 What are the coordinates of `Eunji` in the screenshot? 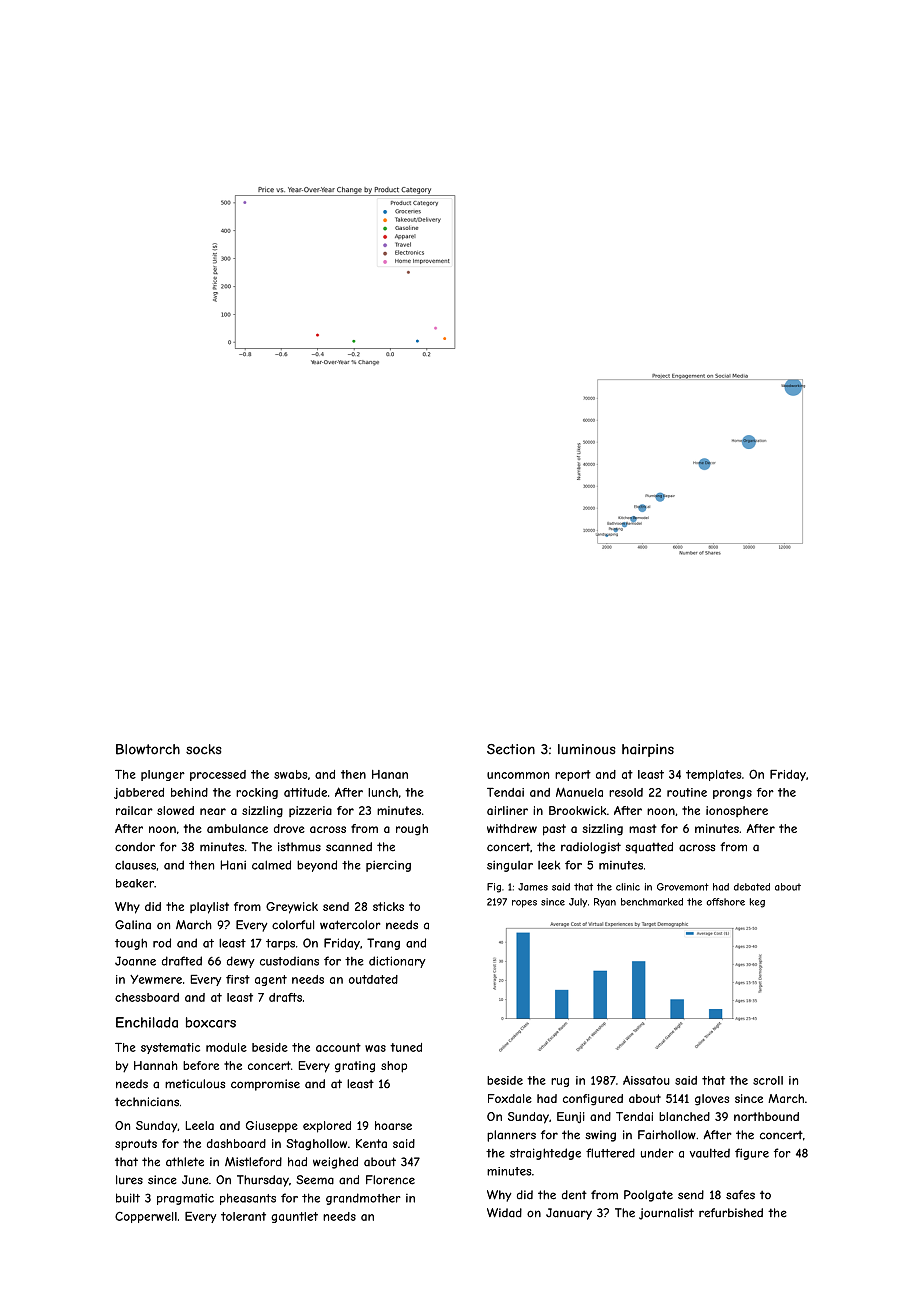 It's located at (571, 1117).
